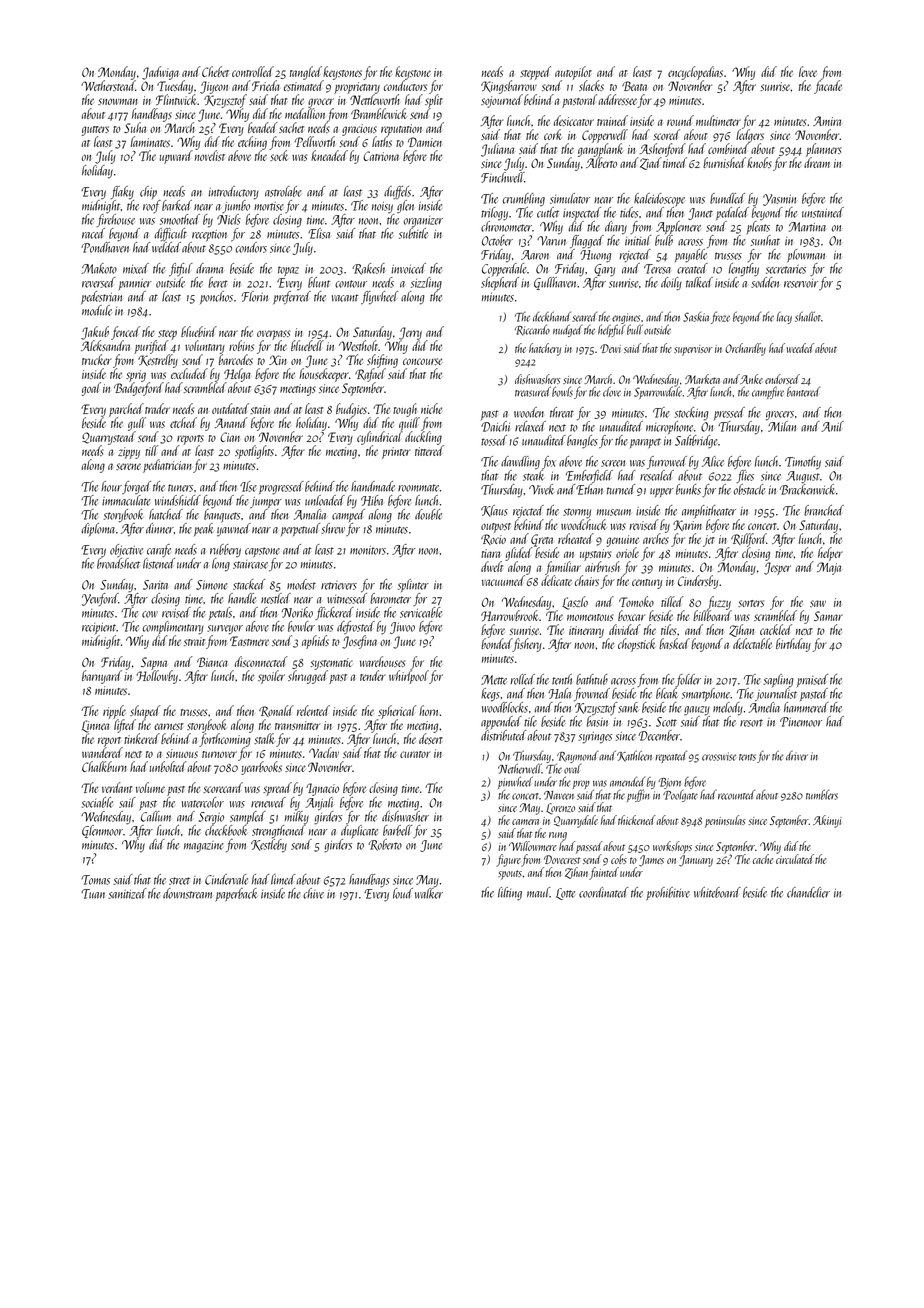 The width and height of the screenshot is (924, 1308). I want to click on street, so click(179, 881).
